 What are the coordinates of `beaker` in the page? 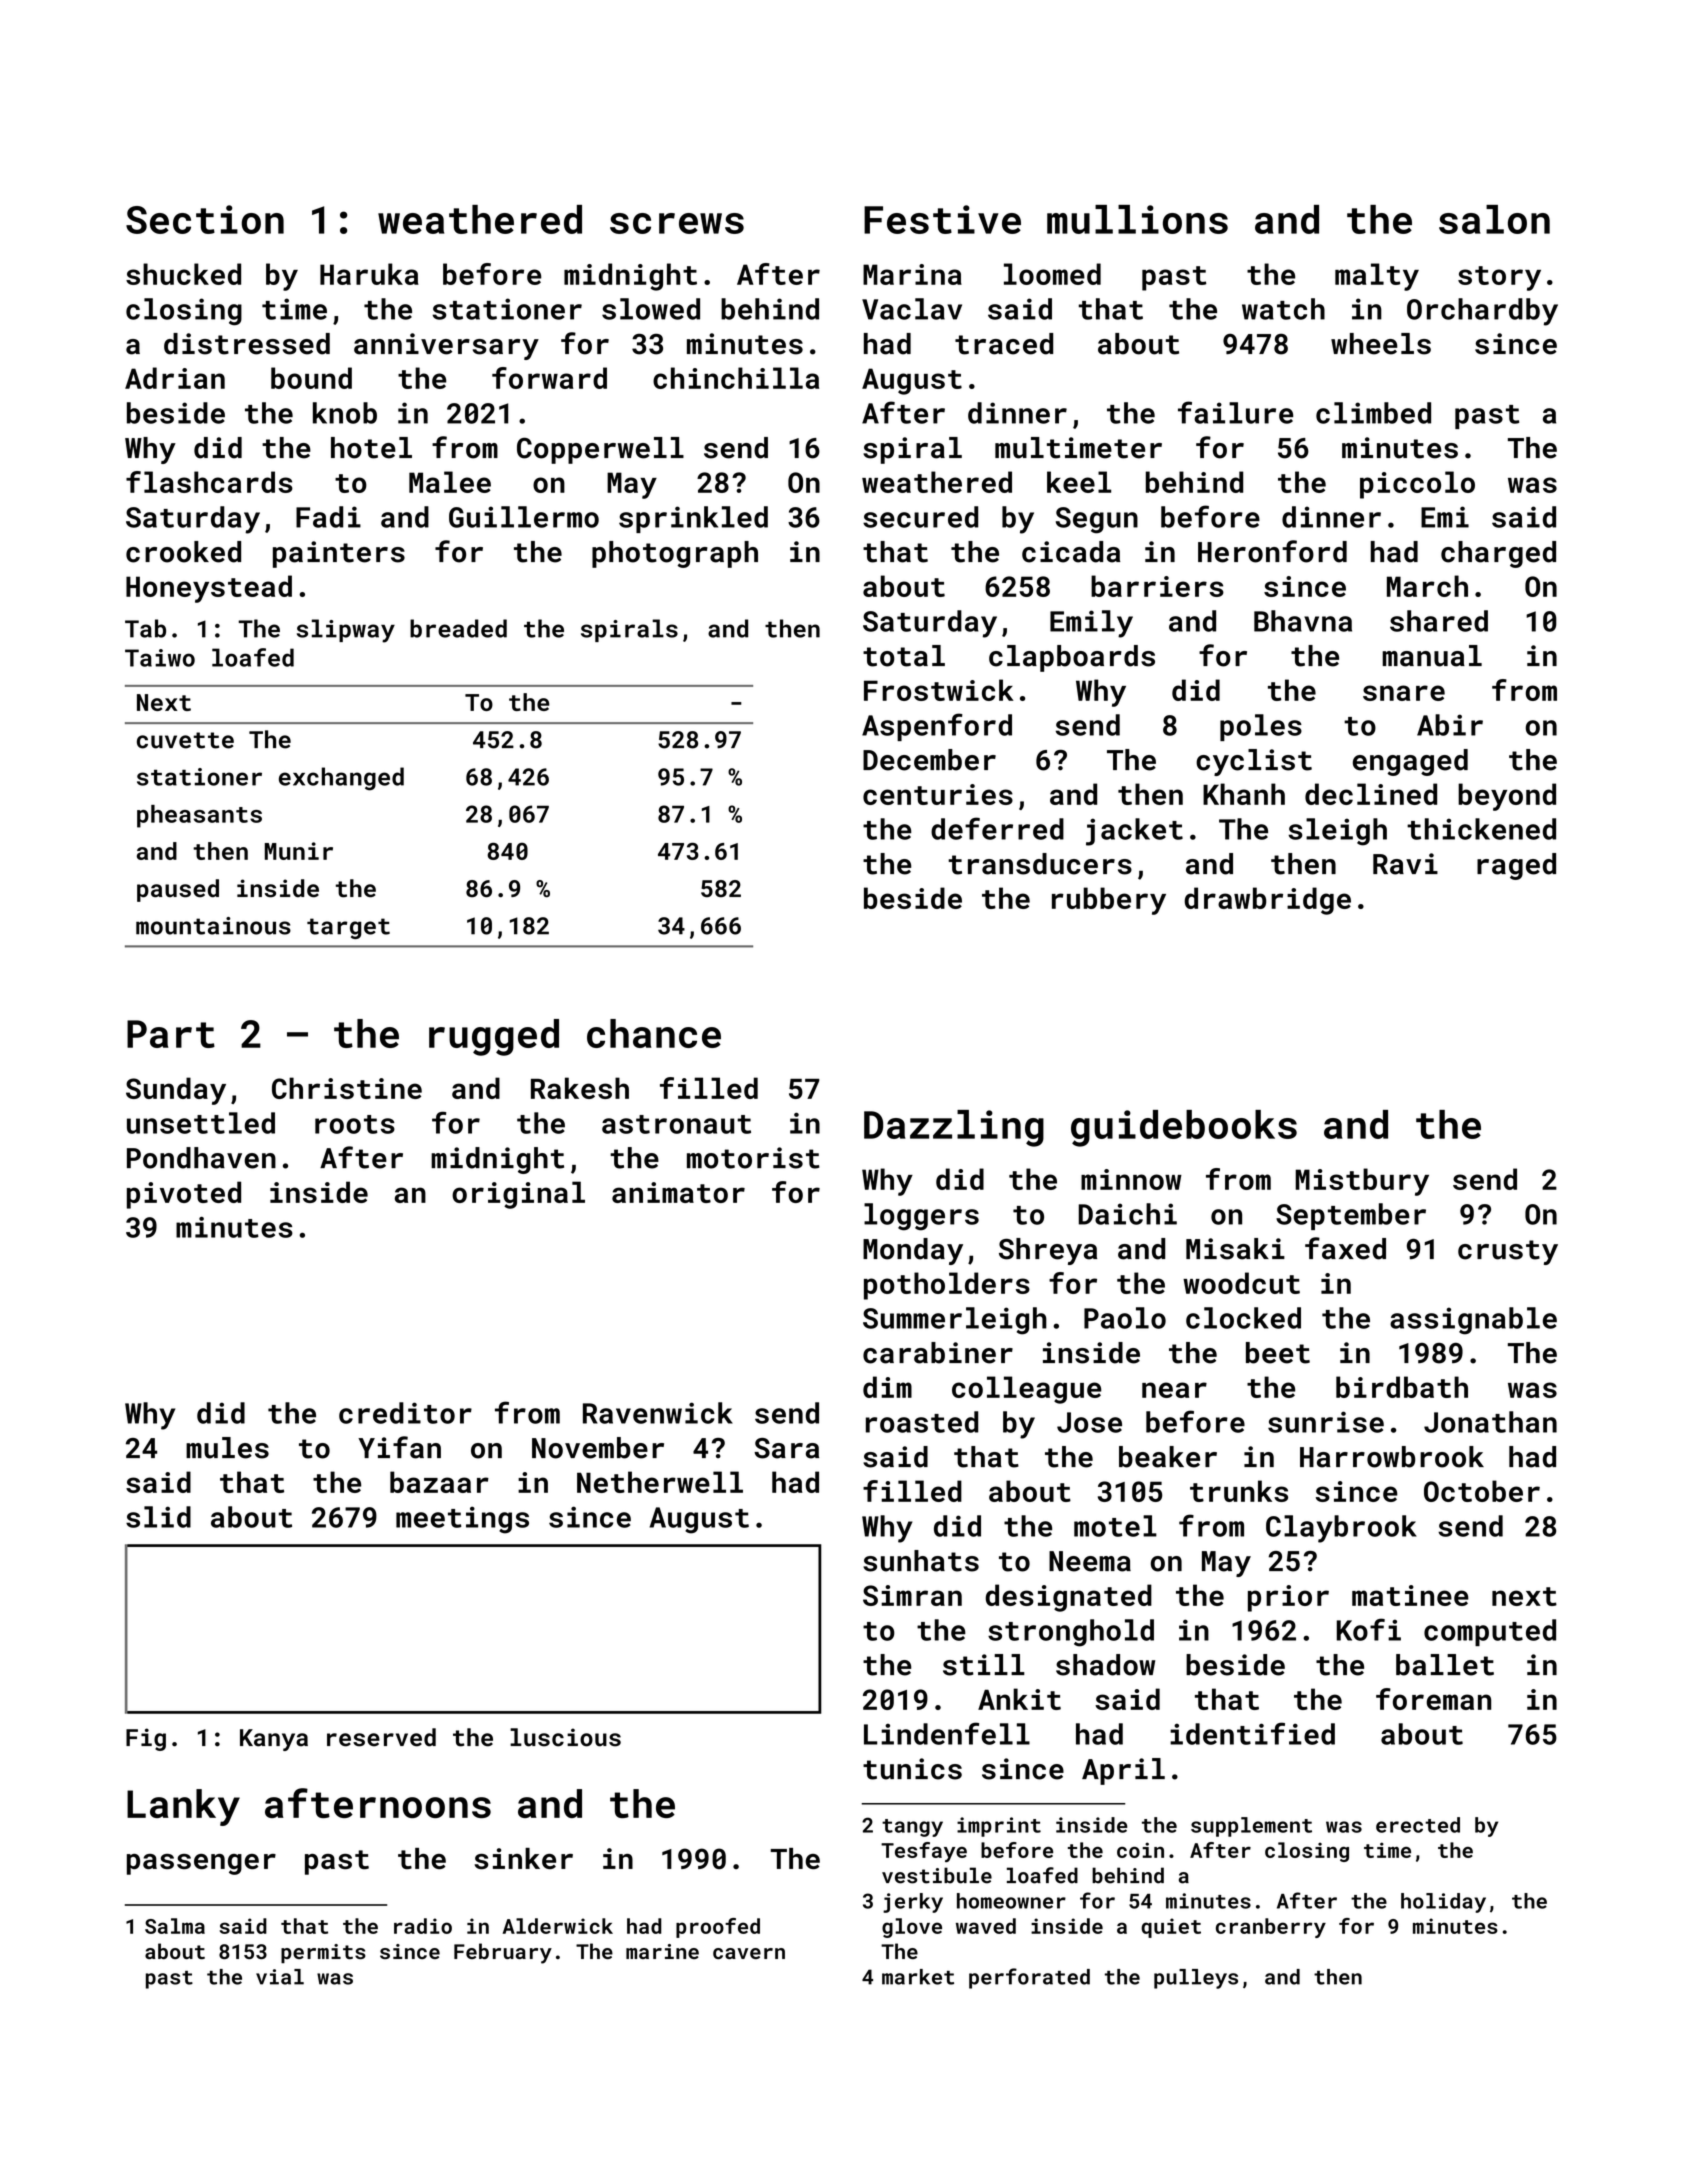 It's located at (1168, 1457).
